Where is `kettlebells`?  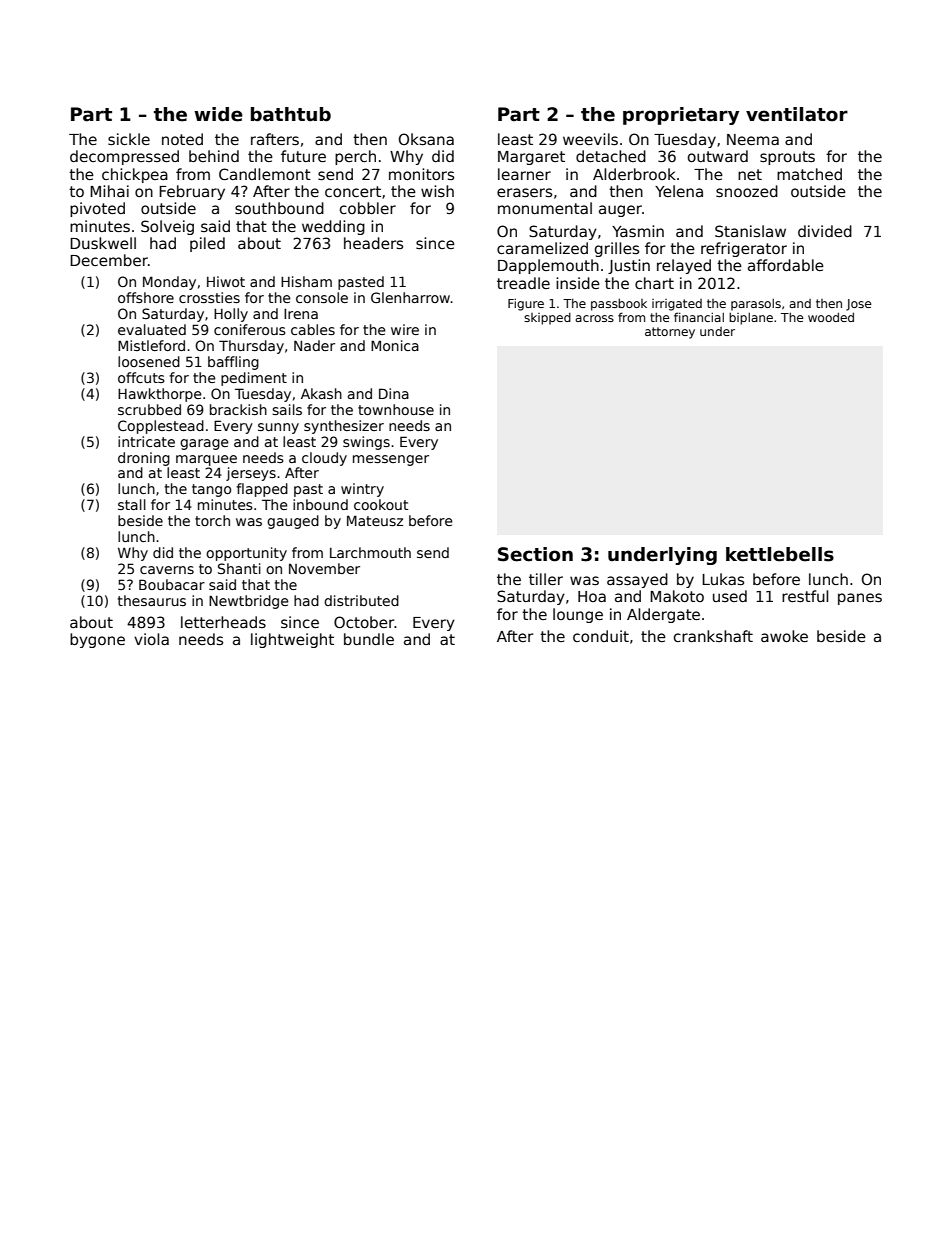
kettlebells is located at coordinates (780, 554).
